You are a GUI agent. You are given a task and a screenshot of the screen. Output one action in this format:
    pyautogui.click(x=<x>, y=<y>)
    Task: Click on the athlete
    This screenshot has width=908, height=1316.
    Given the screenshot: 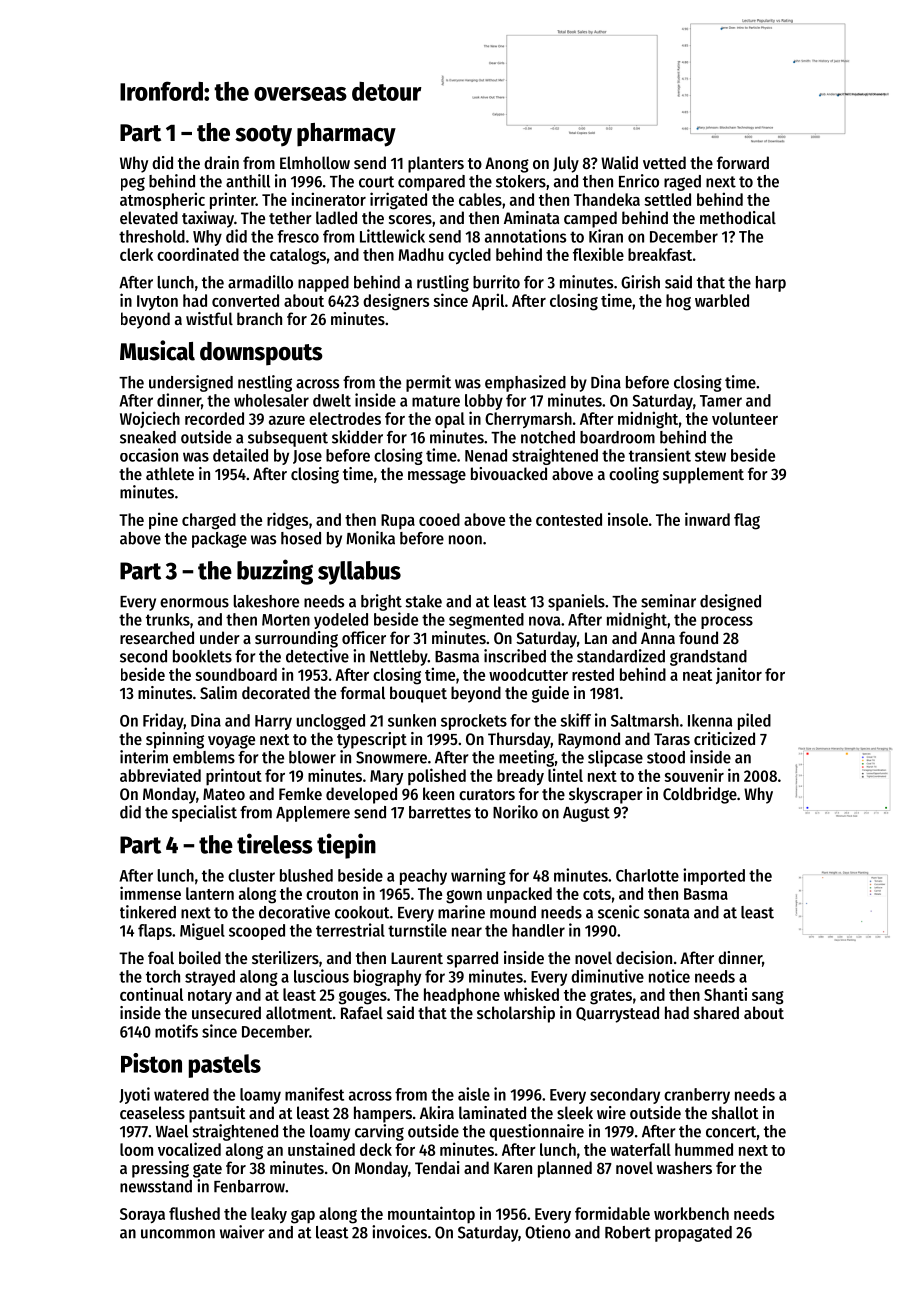 What is the action you would take?
    pyautogui.click(x=170, y=473)
